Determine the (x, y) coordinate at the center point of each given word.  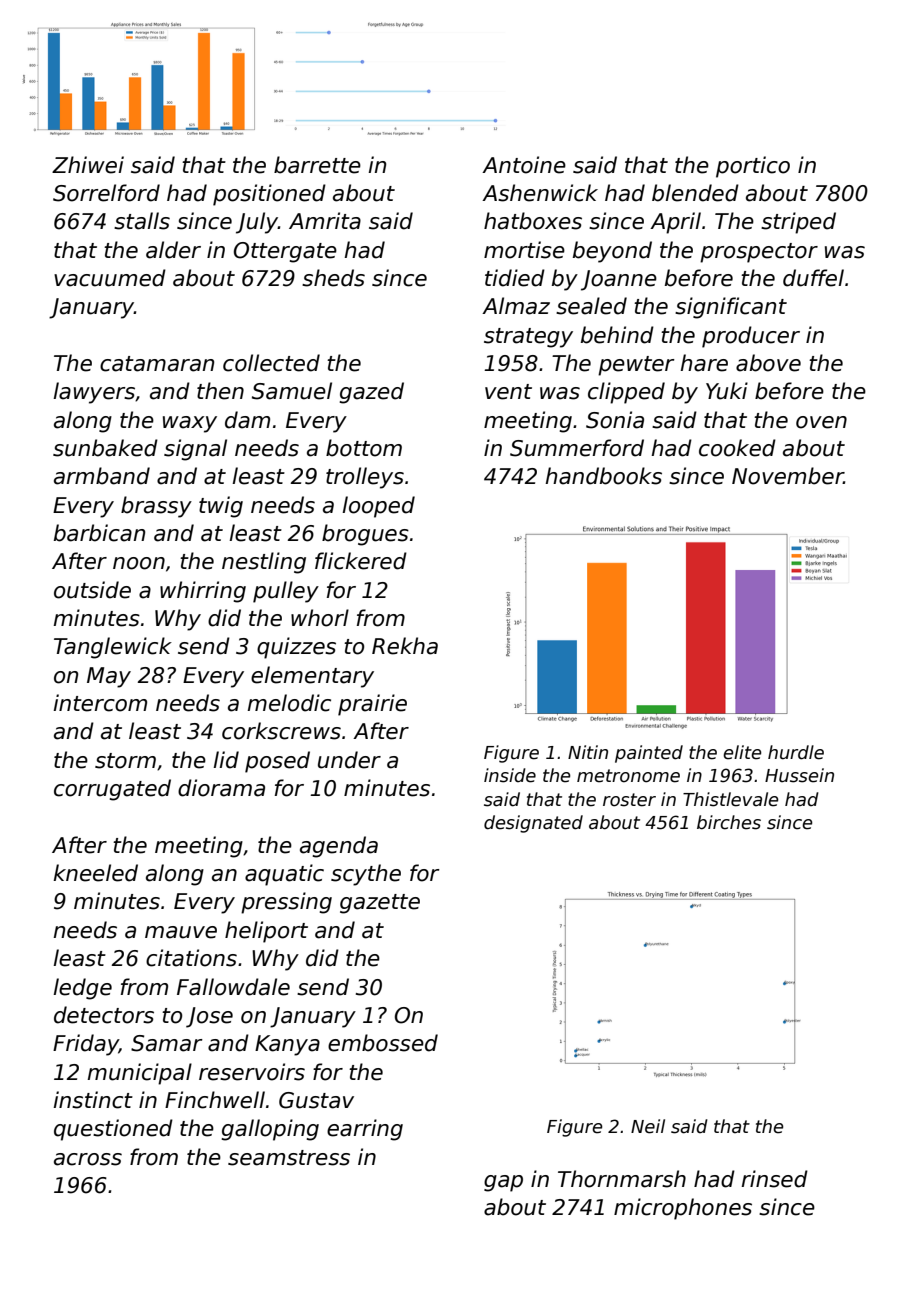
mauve (181, 932)
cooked (737, 448)
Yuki (727, 391)
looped (378, 507)
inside (510, 775)
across (88, 1159)
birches (729, 822)
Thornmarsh (622, 1179)
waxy (190, 424)
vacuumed (110, 278)
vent (508, 392)
